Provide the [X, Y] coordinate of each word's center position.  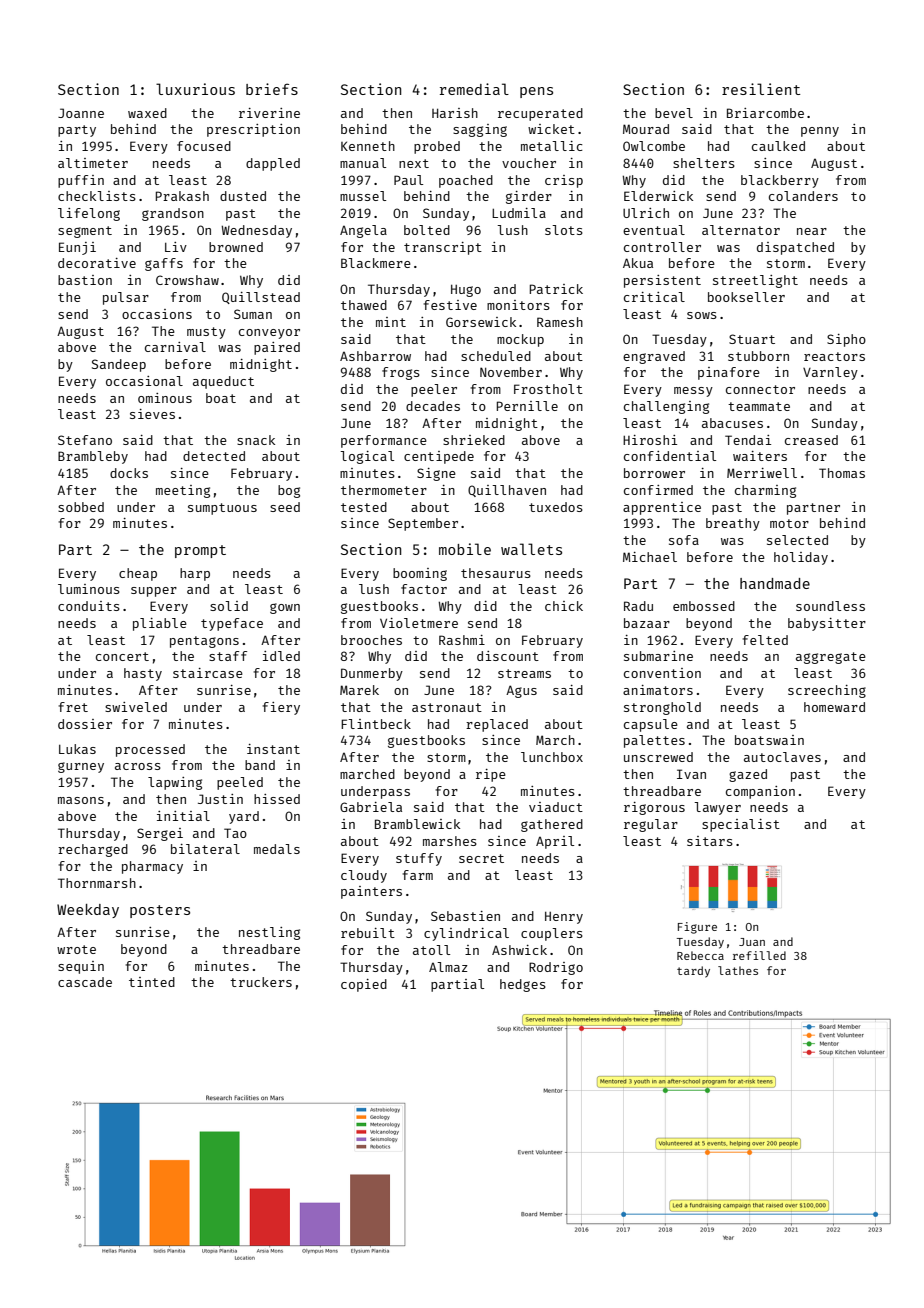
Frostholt [548, 389]
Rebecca [700, 955]
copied [364, 985]
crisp [564, 181]
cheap [138, 574]
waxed [147, 113]
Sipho [846, 340]
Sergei [160, 834]
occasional [144, 381]
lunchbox [552, 757]
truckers [261, 982]
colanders [803, 196]
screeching [827, 691]
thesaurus [496, 573]
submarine [658, 656]
